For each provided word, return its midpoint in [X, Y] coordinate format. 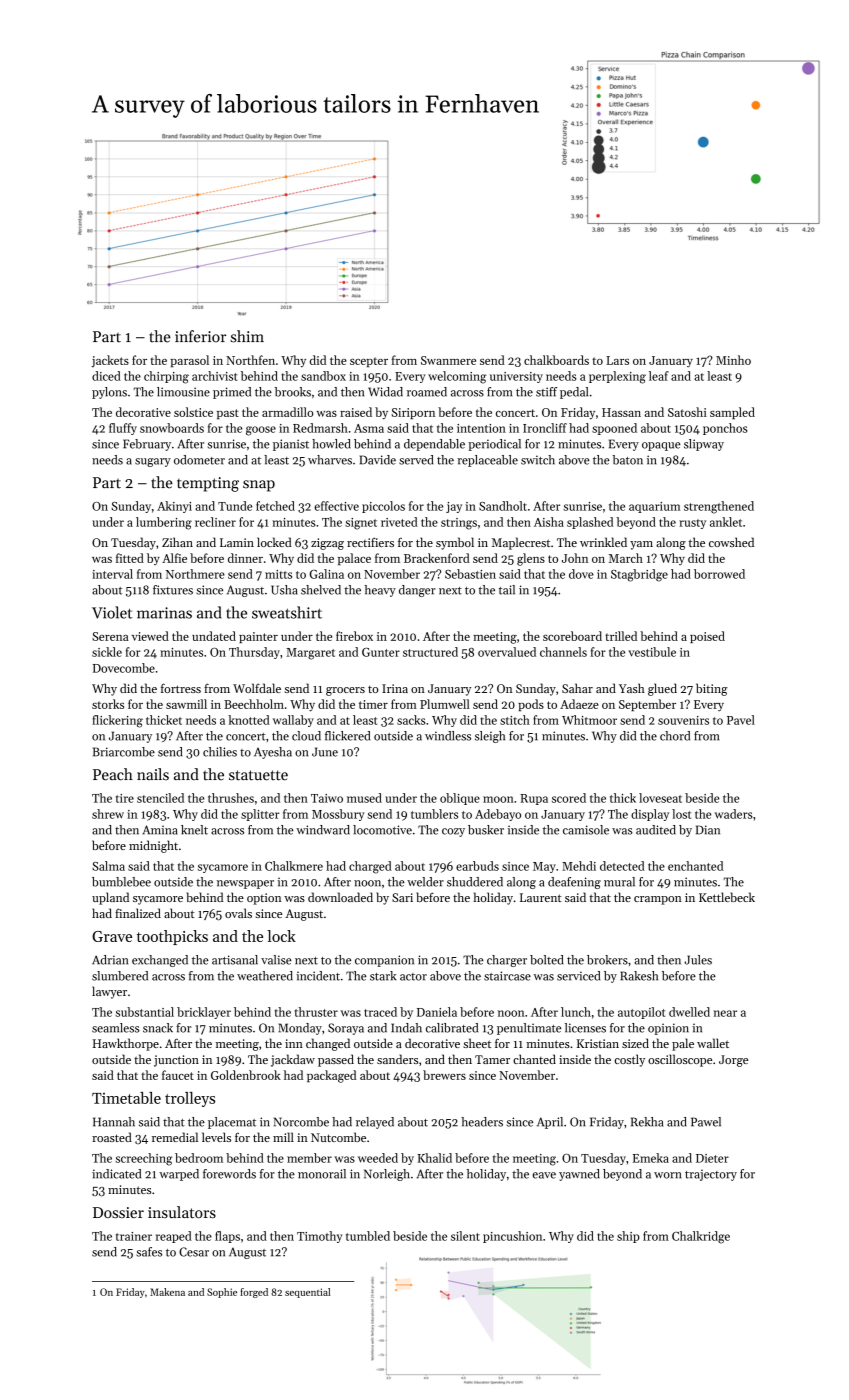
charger [507, 961]
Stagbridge [639, 575]
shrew [108, 814]
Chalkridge [701, 1237]
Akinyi [174, 507]
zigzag [327, 544]
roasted [112, 1137]
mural [619, 882]
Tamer [492, 1059]
